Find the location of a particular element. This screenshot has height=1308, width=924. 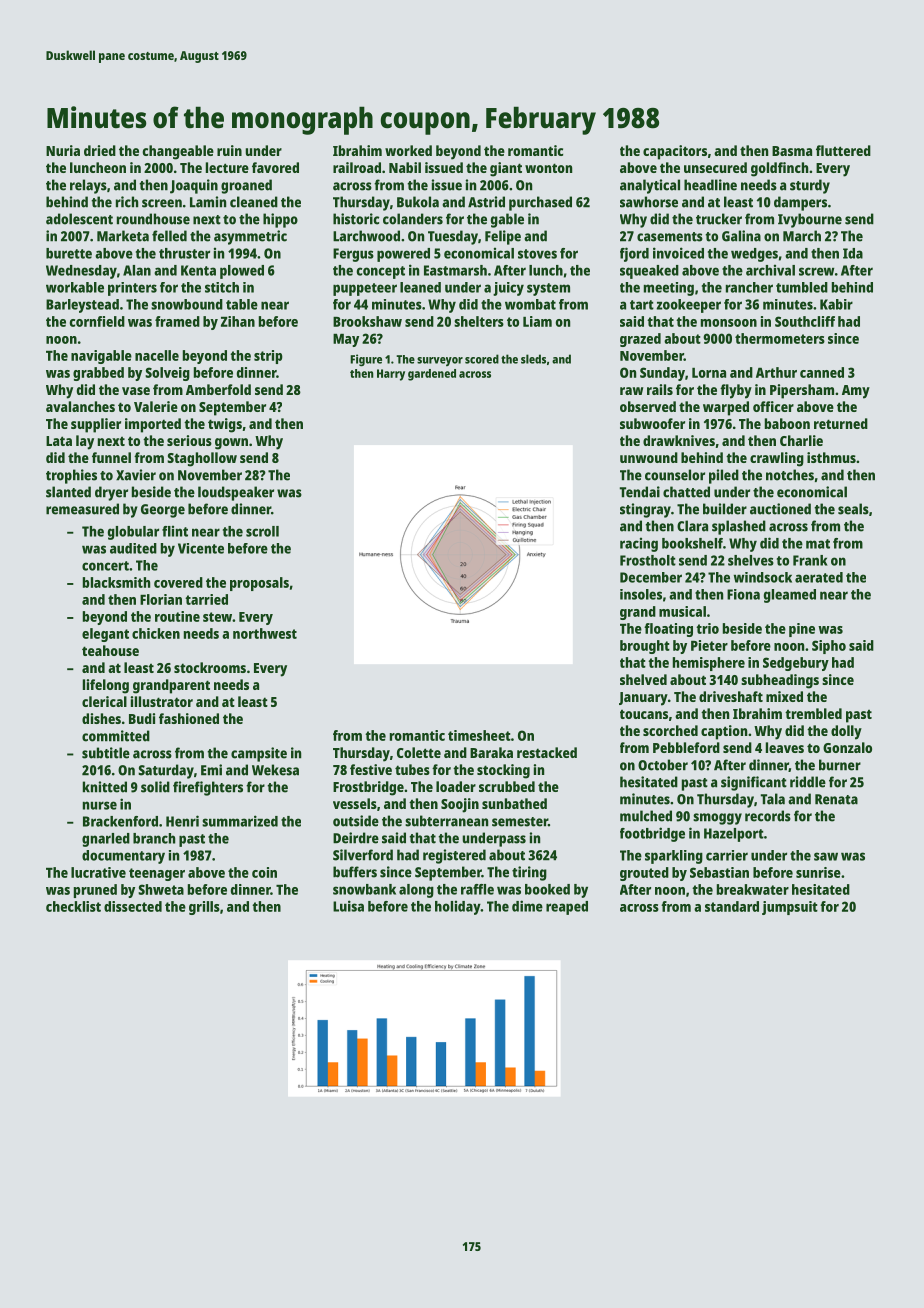

Liam is located at coordinates (537, 321).
